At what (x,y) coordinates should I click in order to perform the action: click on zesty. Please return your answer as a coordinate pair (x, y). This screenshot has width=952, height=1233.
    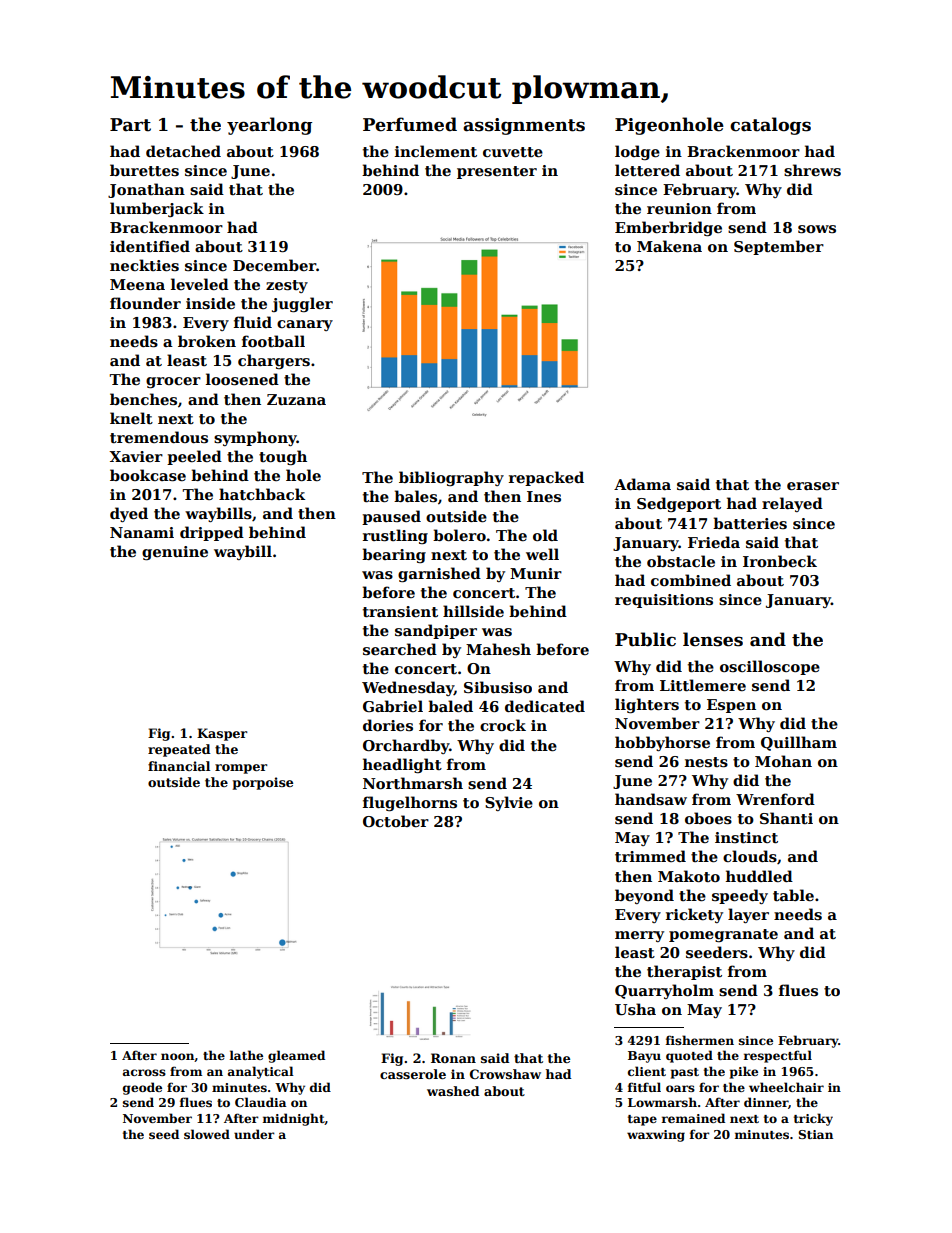
    Looking at the image, I should click on (287, 286).
